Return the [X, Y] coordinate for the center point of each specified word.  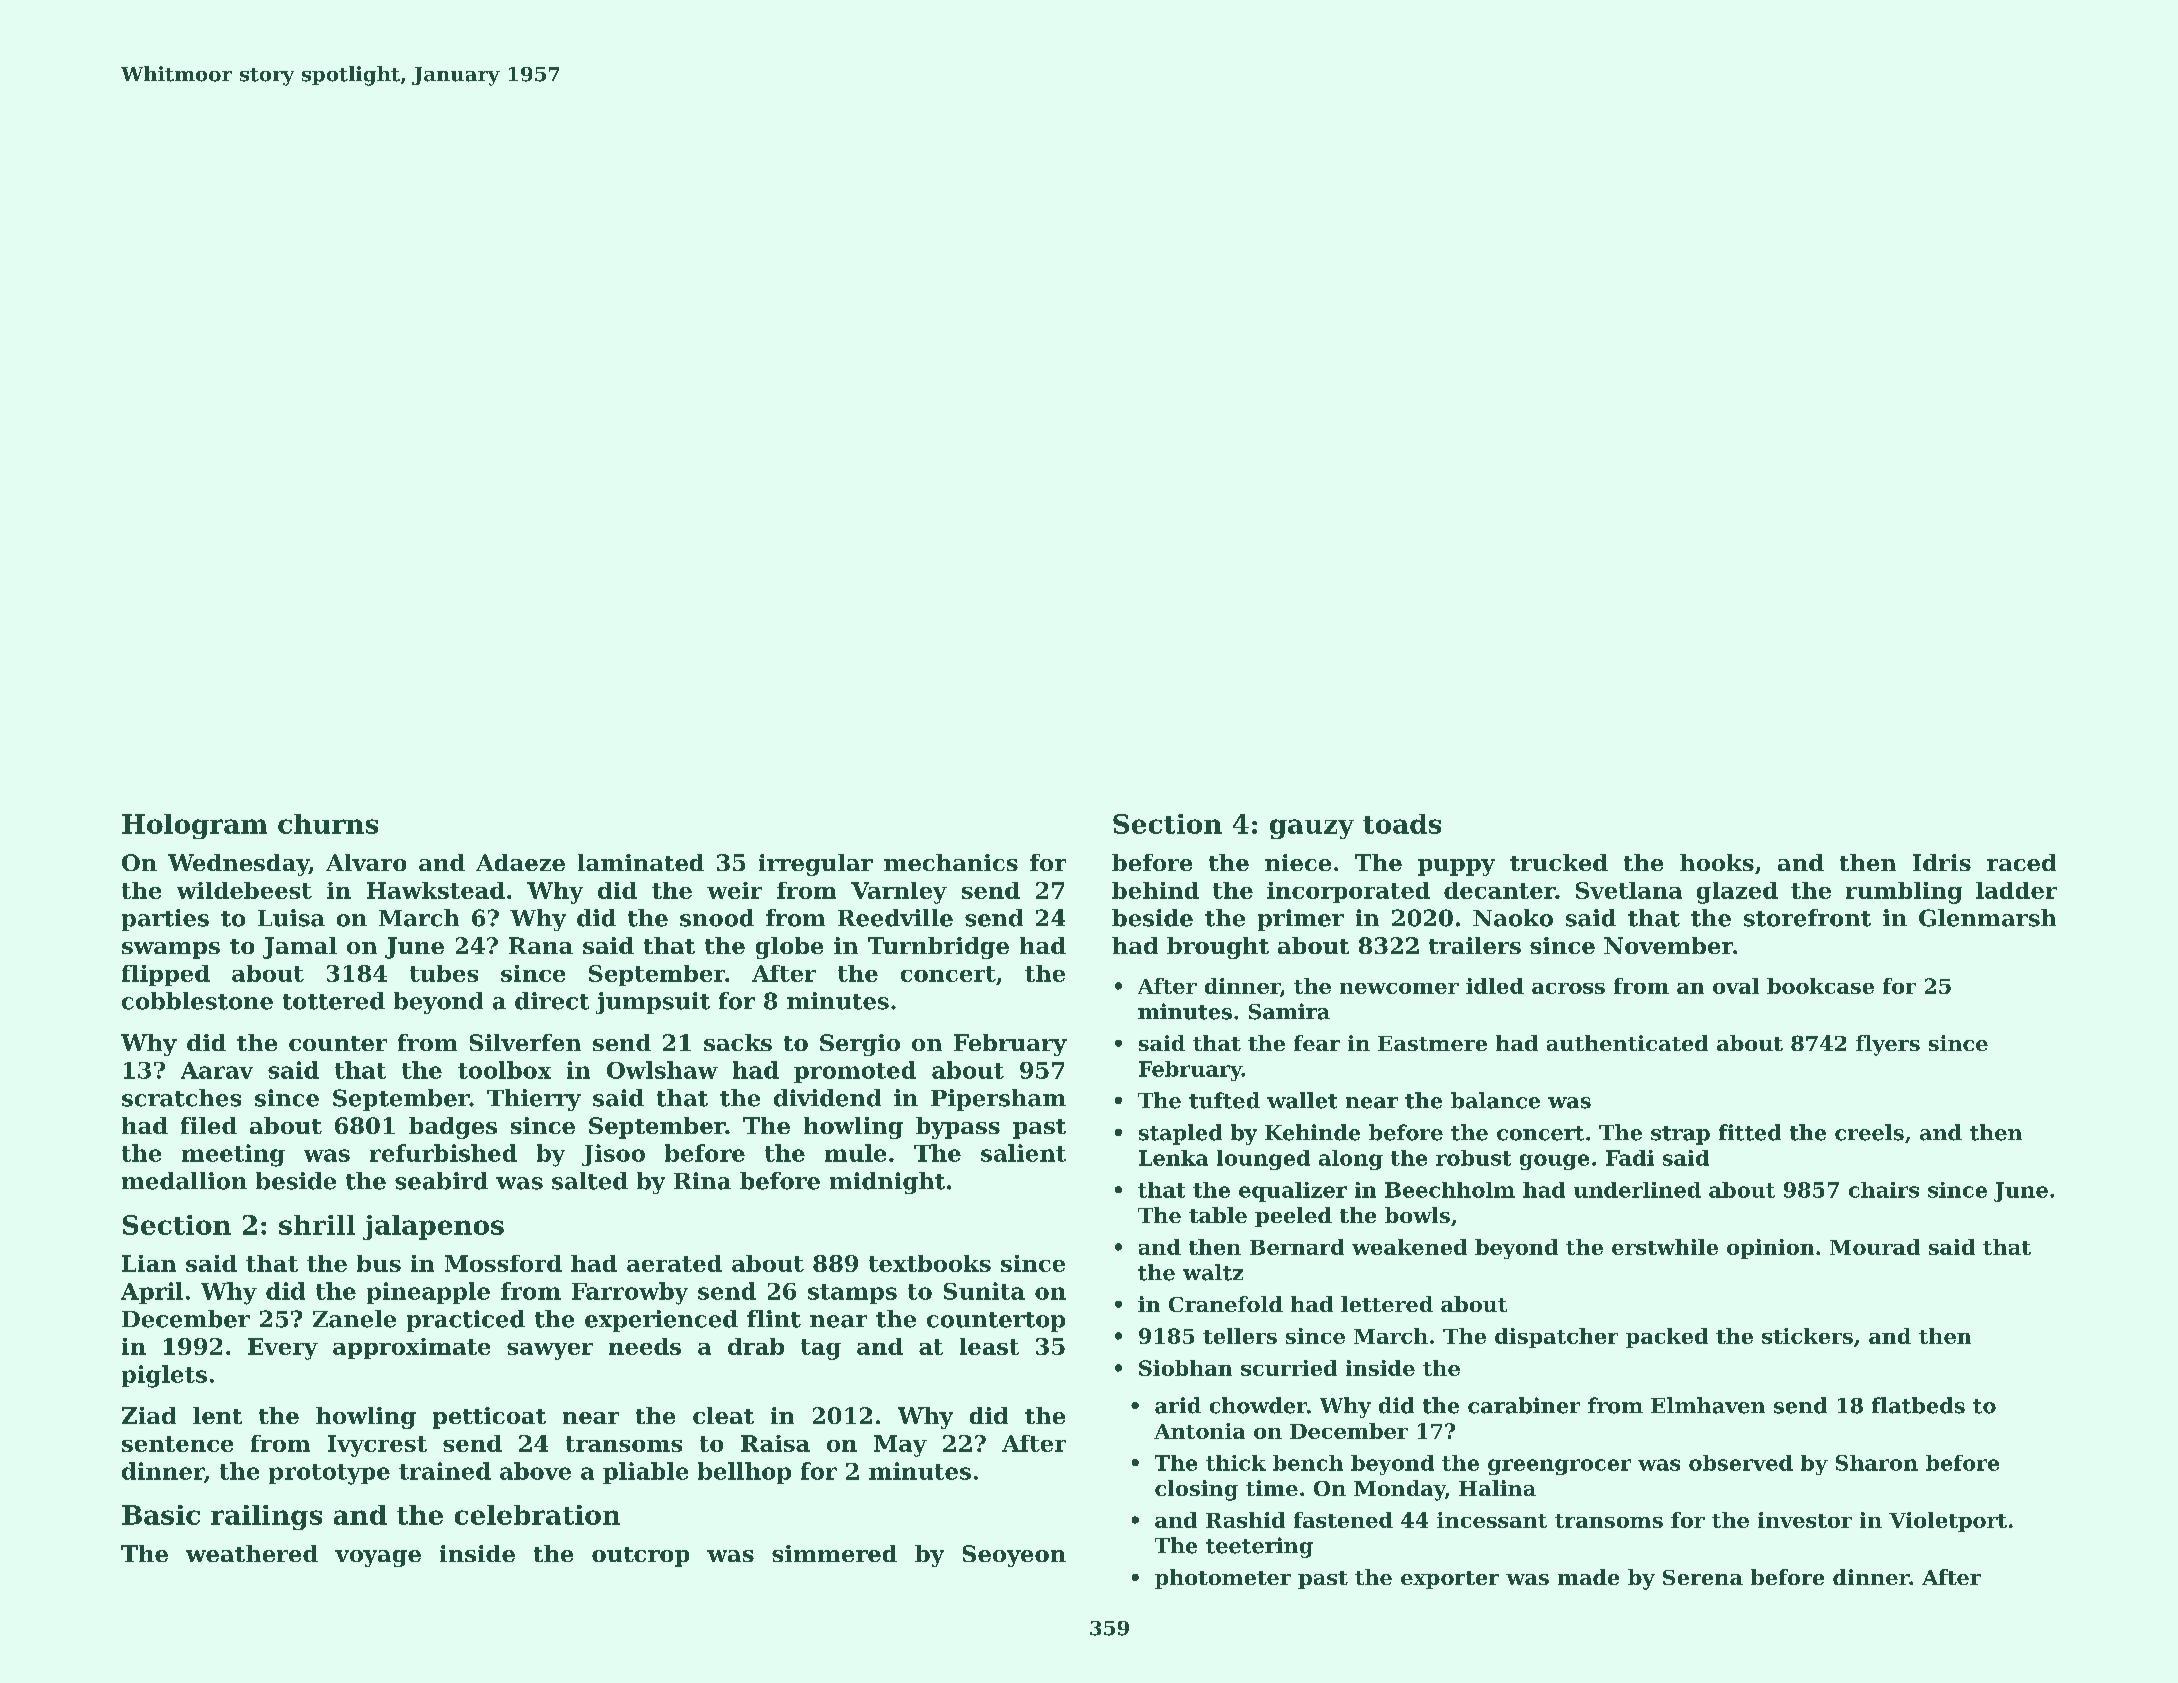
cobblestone [197, 1001]
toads [1402, 824]
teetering [1259, 1547]
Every [283, 1349]
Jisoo [613, 1155]
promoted [855, 1072]
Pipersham [998, 1100]
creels [1869, 1132]
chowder [1258, 1405]
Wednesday [238, 865]
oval [1736, 986]
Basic [161, 1515]
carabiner [1524, 1405]
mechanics [951, 862]
